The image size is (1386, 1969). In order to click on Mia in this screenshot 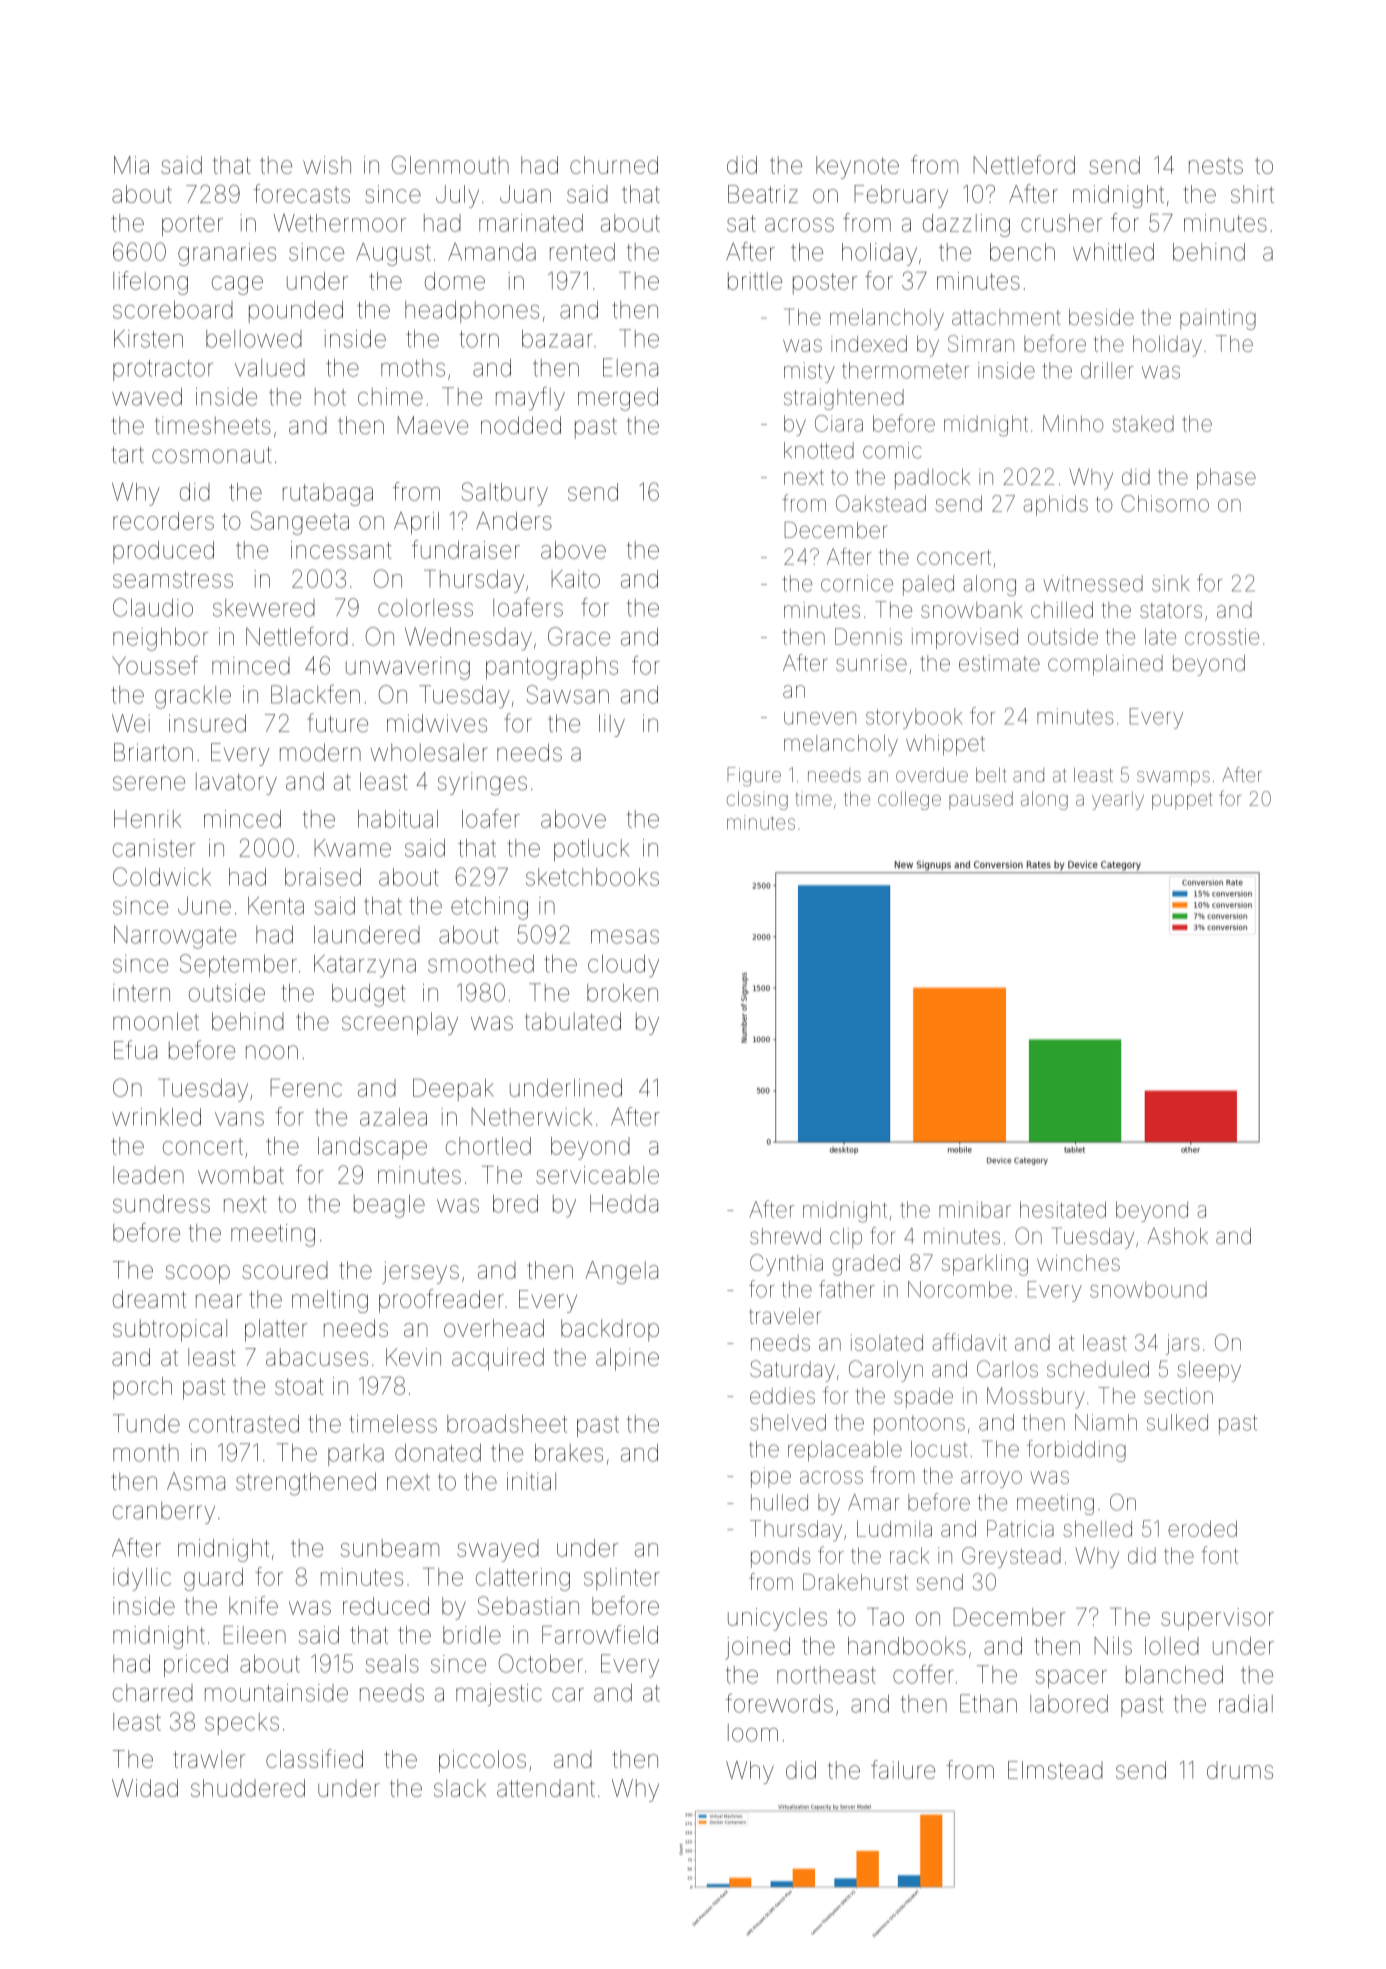, I will do `click(131, 165)`.
